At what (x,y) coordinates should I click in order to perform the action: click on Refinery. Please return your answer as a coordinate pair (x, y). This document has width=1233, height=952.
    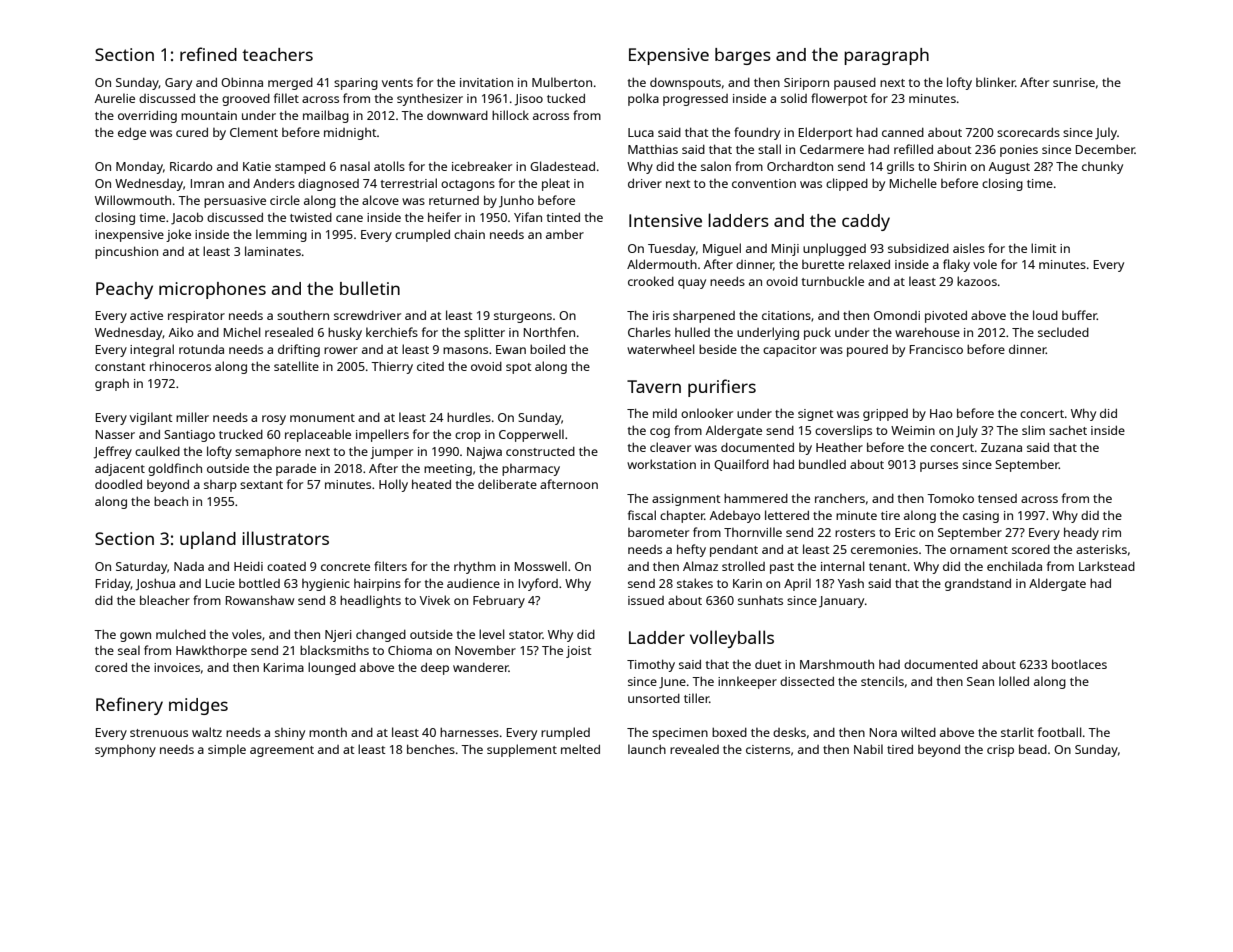
    Looking at the image, I should click on (129, 706).
